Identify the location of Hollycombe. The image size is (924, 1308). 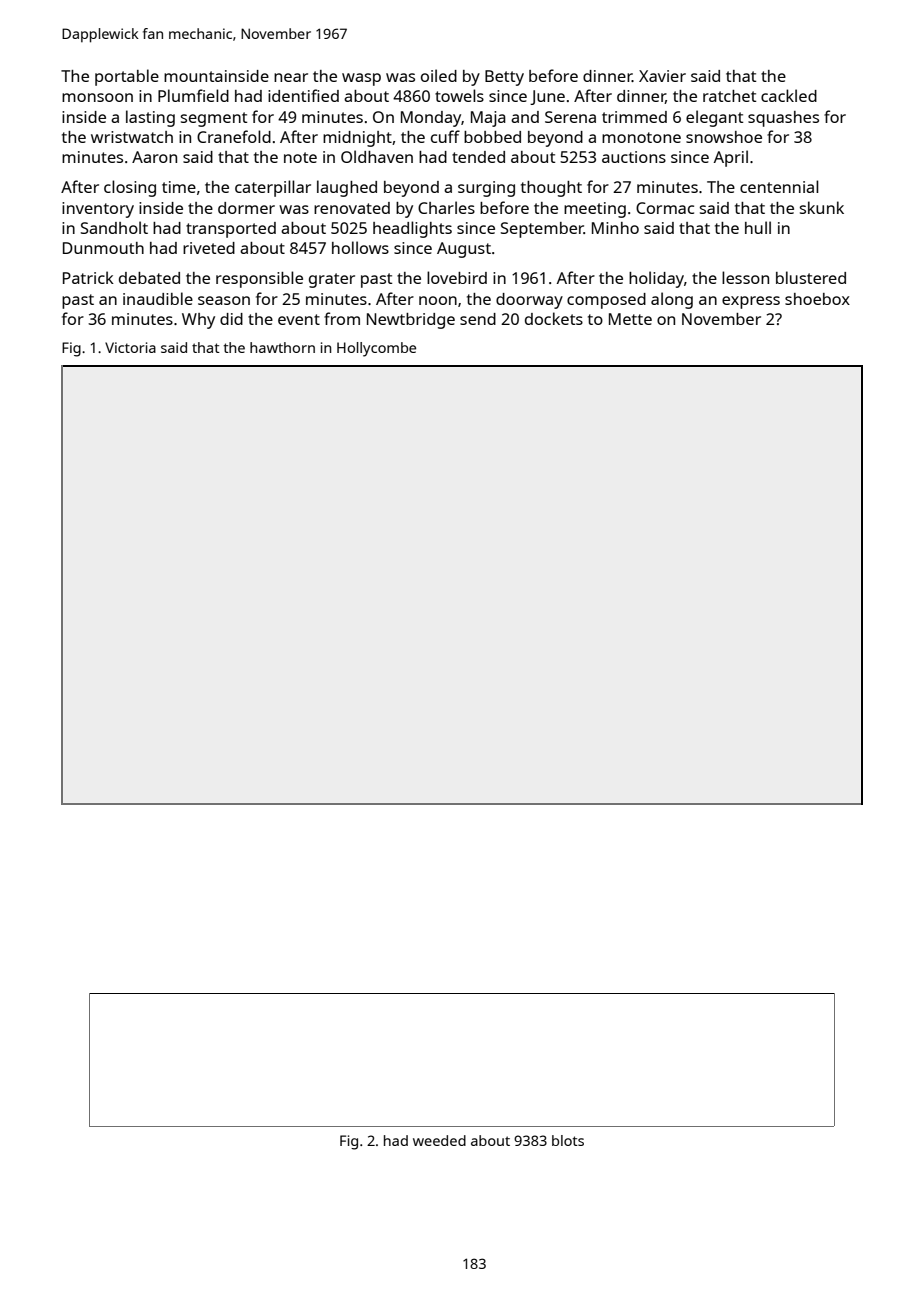
(376, 349).
